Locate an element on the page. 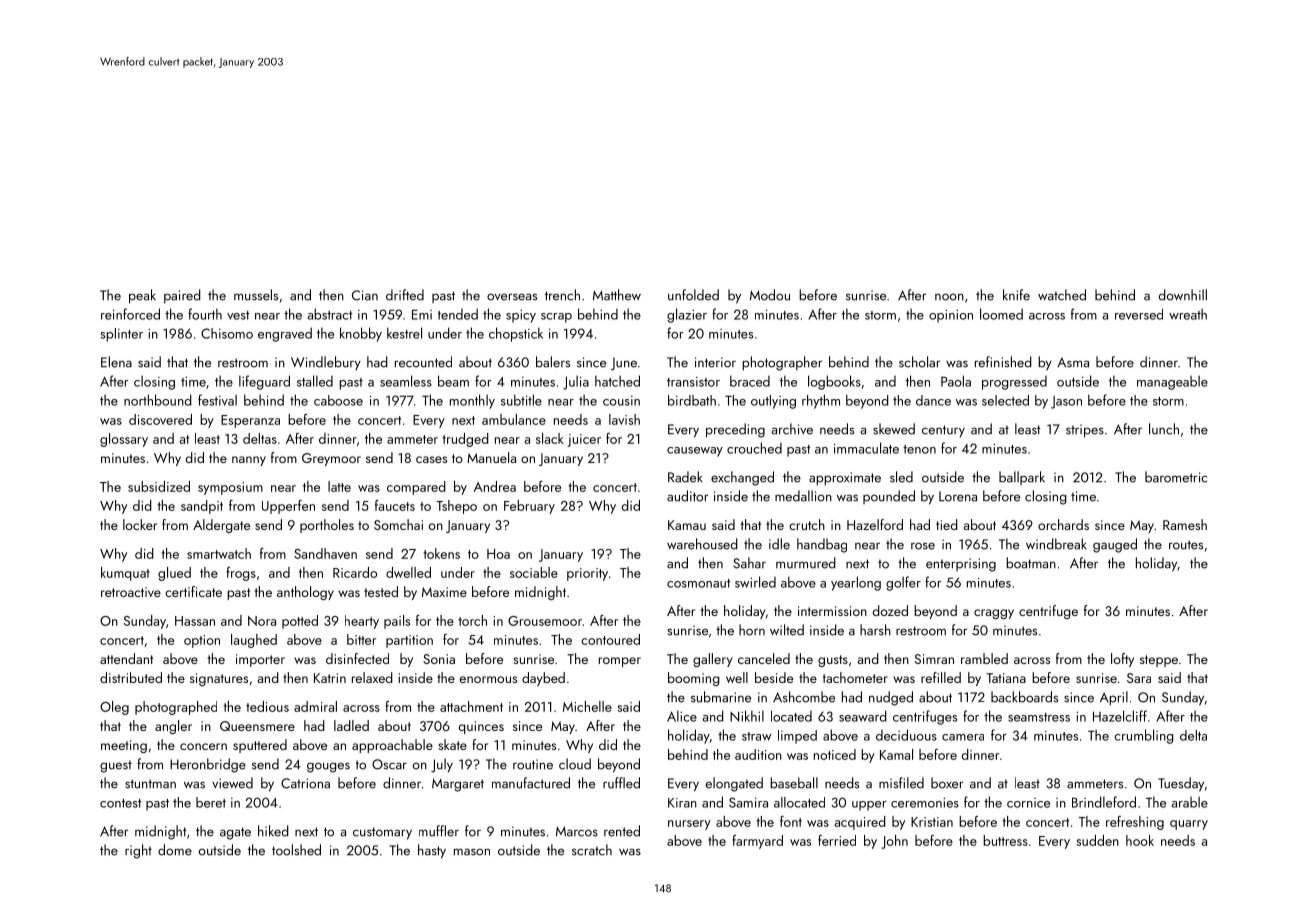  Andrea is located at coordinates (495, 486).
